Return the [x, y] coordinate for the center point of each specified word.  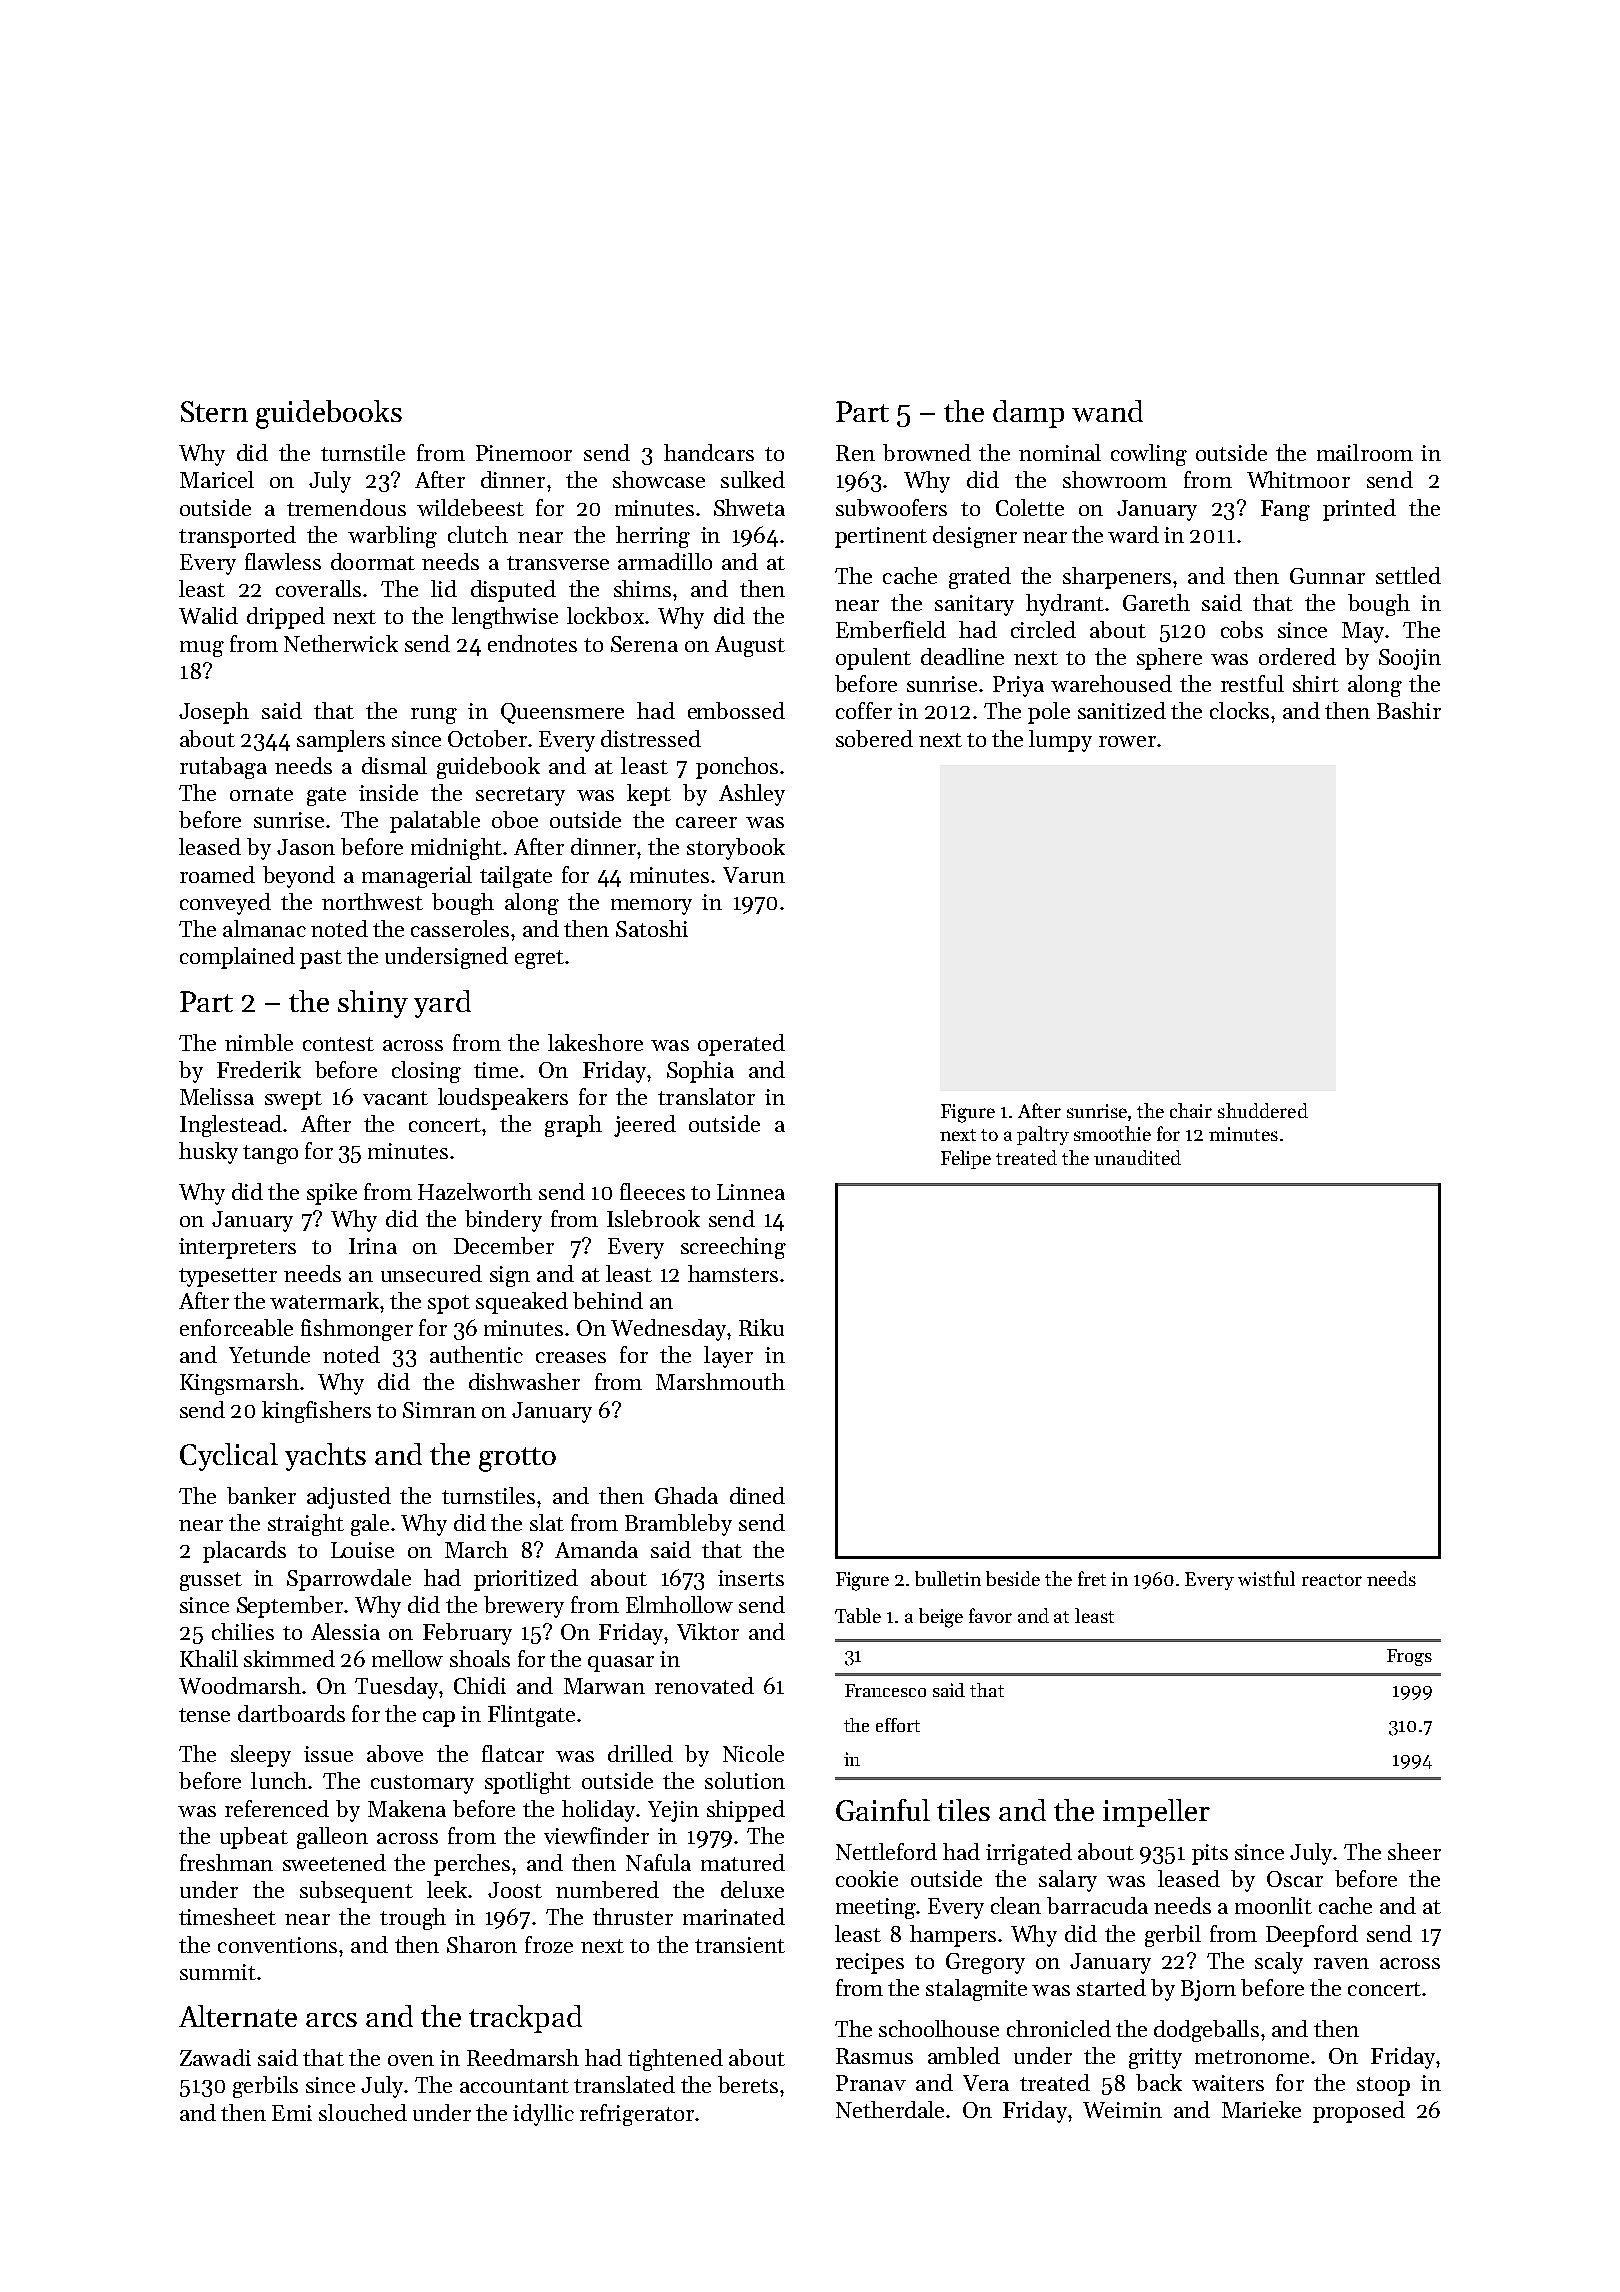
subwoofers [891, 507]
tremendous [346, 507]
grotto [517, 1459]
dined [757, 1495]
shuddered [1263, 1110]
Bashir [1409, 710]
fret [1092, 1578]
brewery [524, 1607]
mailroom [1365, 452]
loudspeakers [503, 1099]
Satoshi [652, 928]
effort [898, 1725]
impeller [1156, 1813]
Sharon [482, 1944]
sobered [874, 738]
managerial [417, 877]
